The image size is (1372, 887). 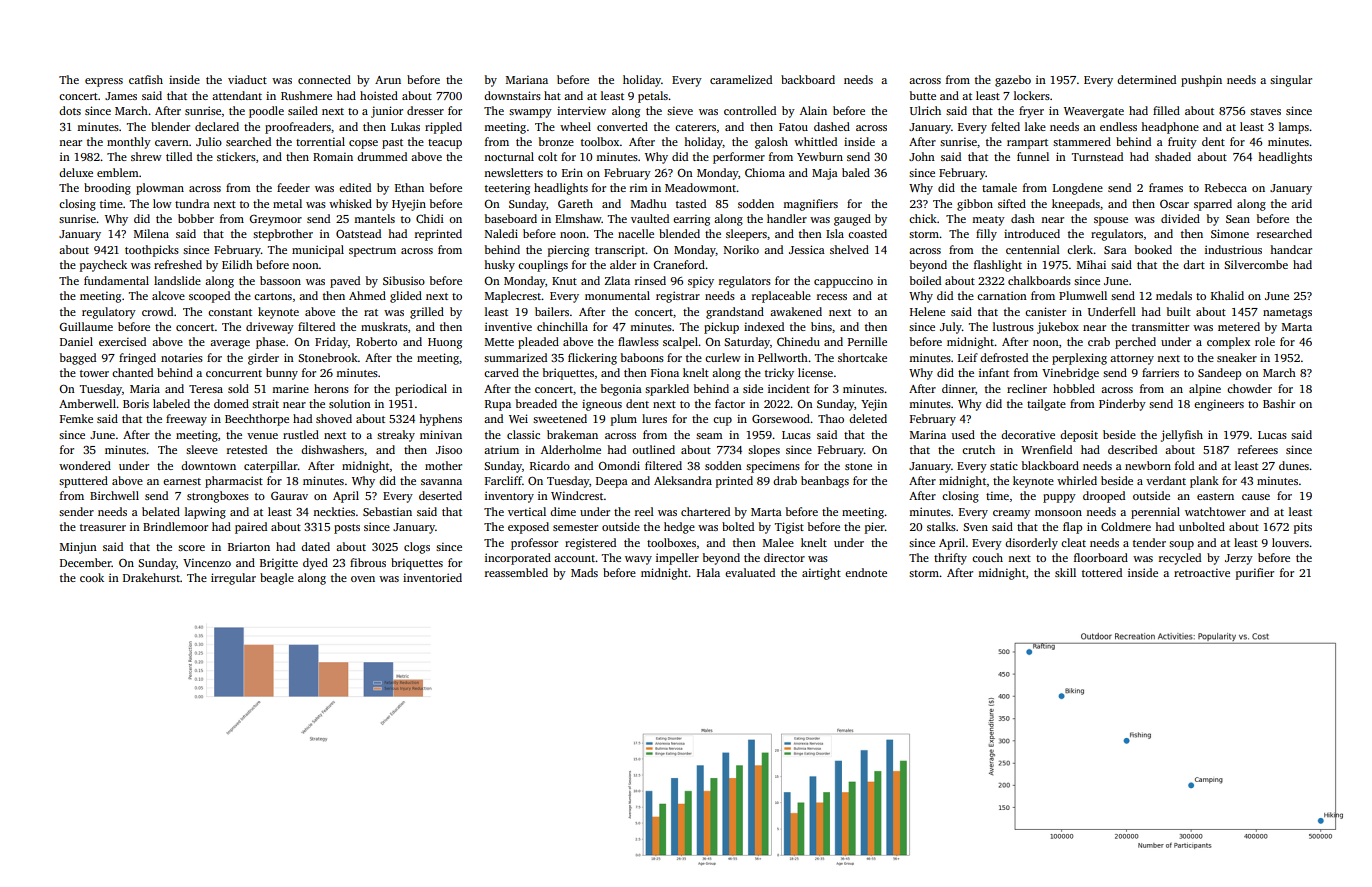 I want to click on proofreaders, so click(x=298, y=128).
